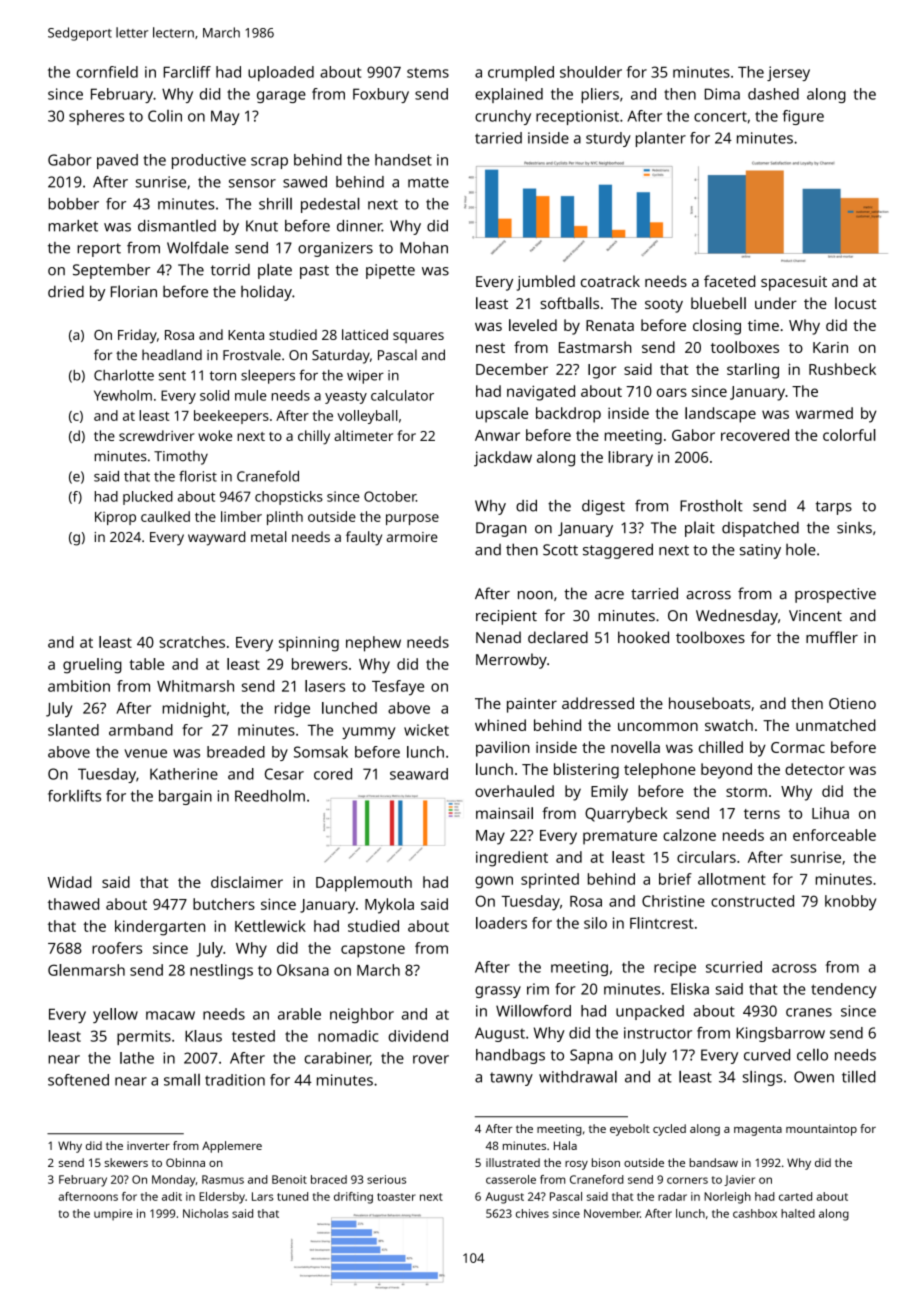 This screenshot has width=924, height=1308. I want to click on Dapplemouth, so click(364, 884).
